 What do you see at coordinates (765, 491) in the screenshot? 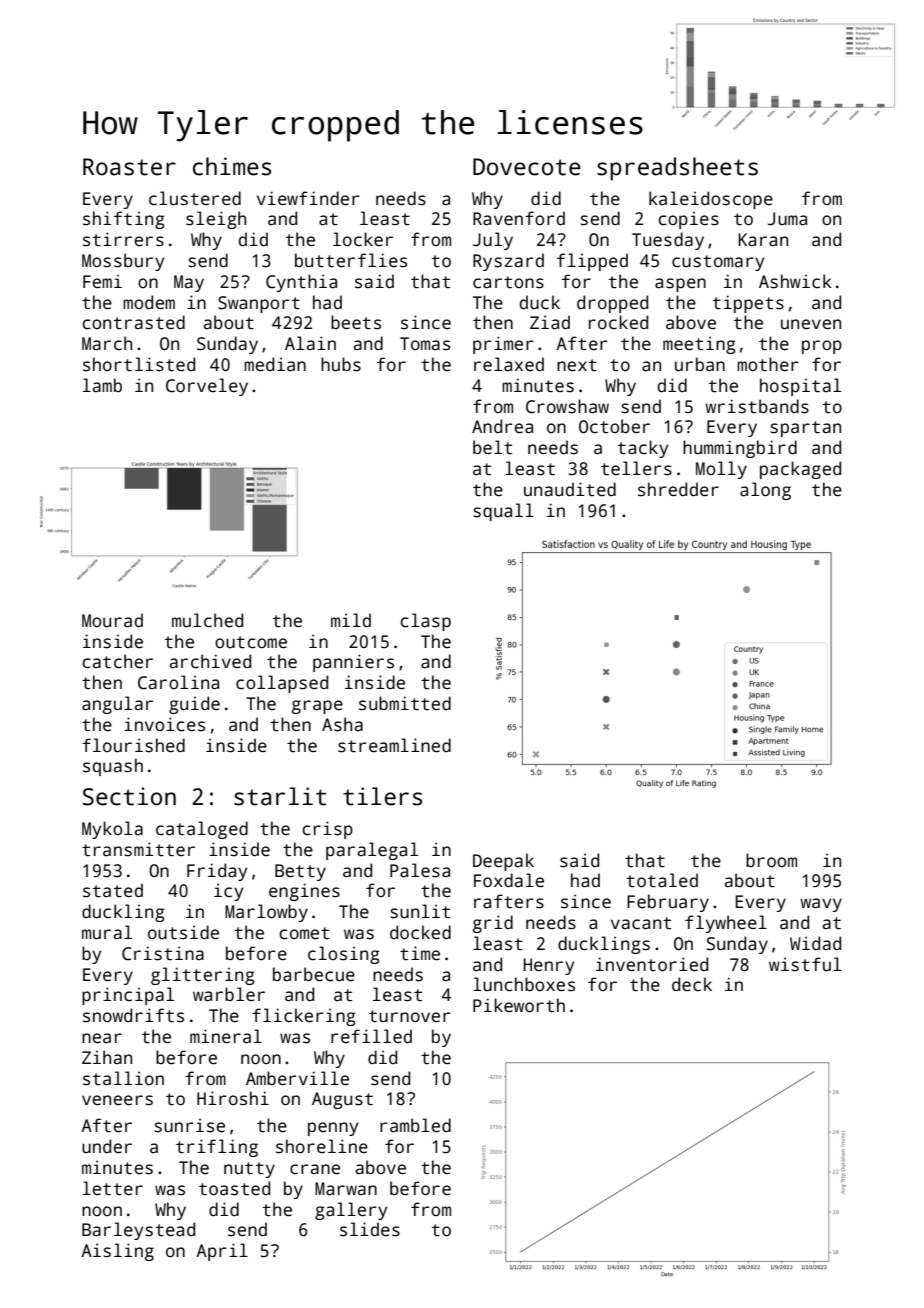
I see `along` at bounding box center [765, 491].
